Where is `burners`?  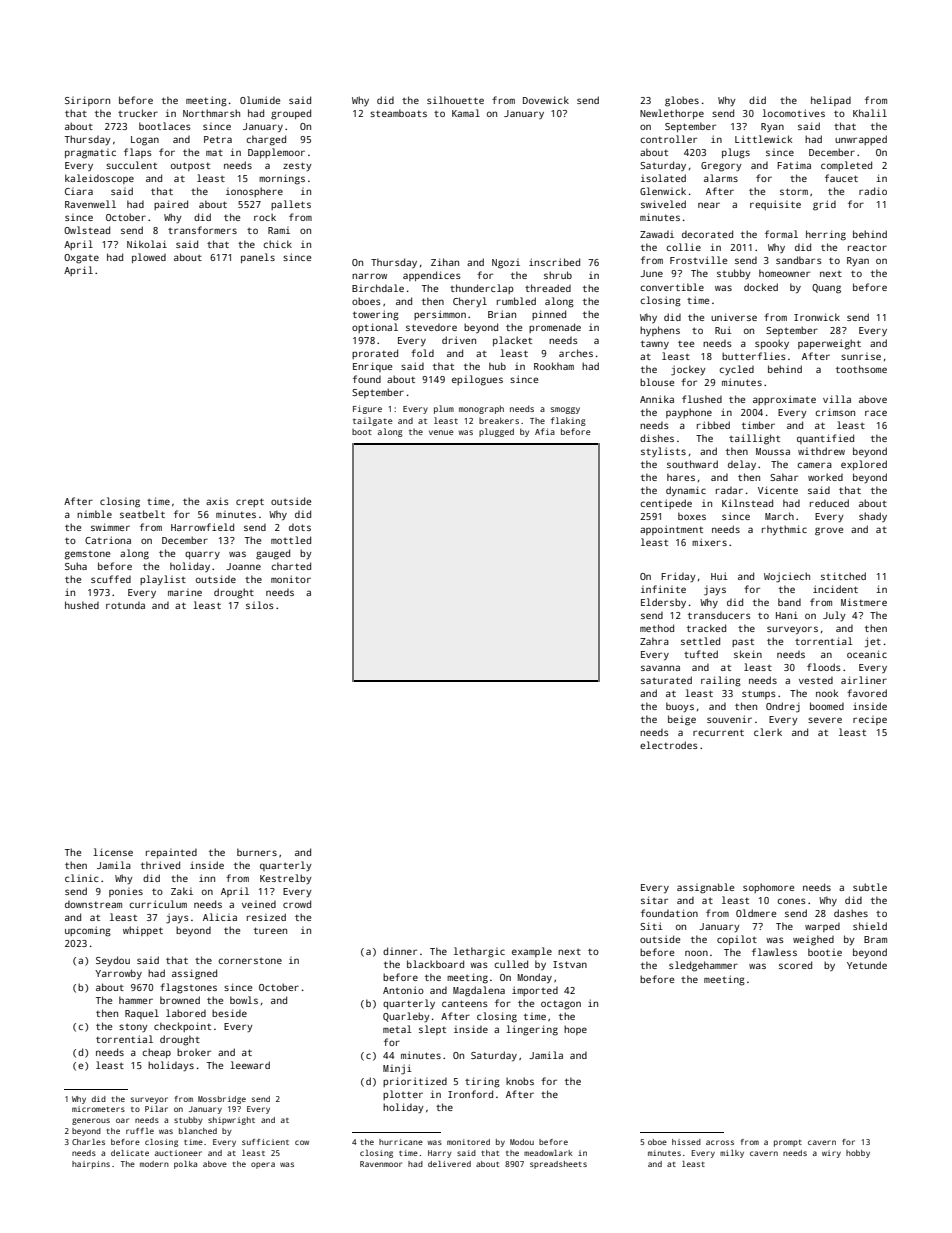
burners is located at coordinates (257, 852).
